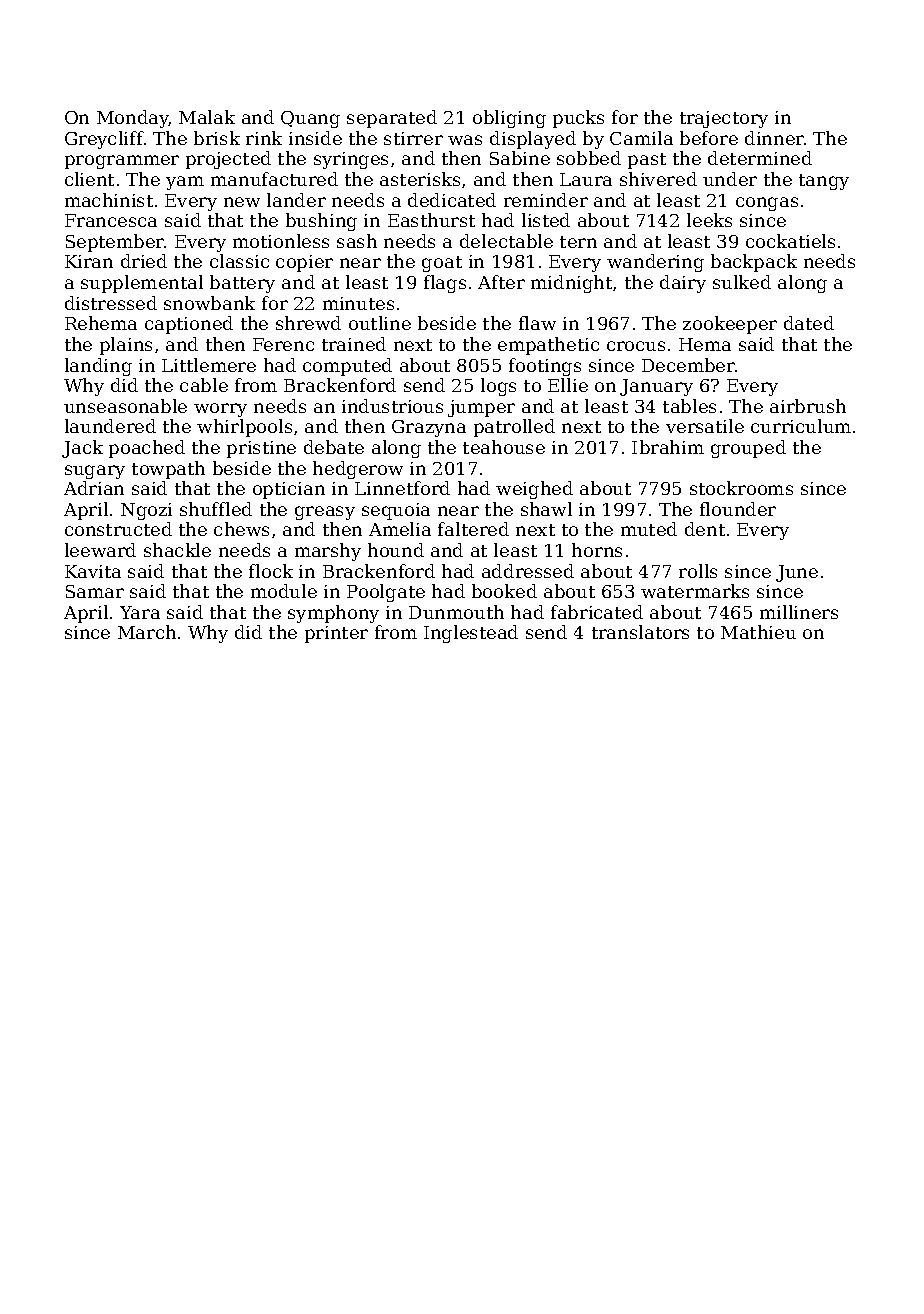  I want to click on March, so click(147, 632).
